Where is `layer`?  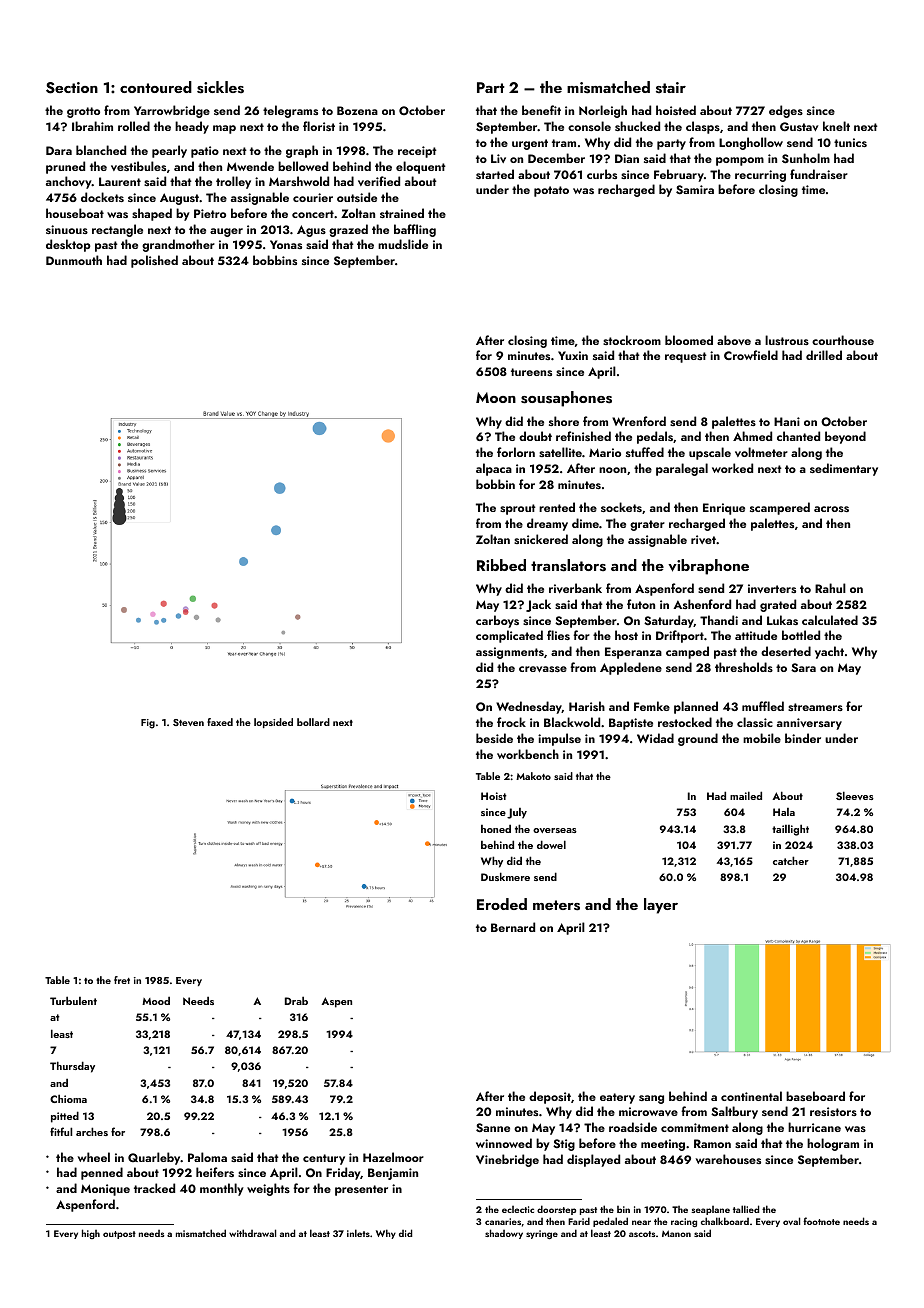 layer is located at coordinates (661, 906).
